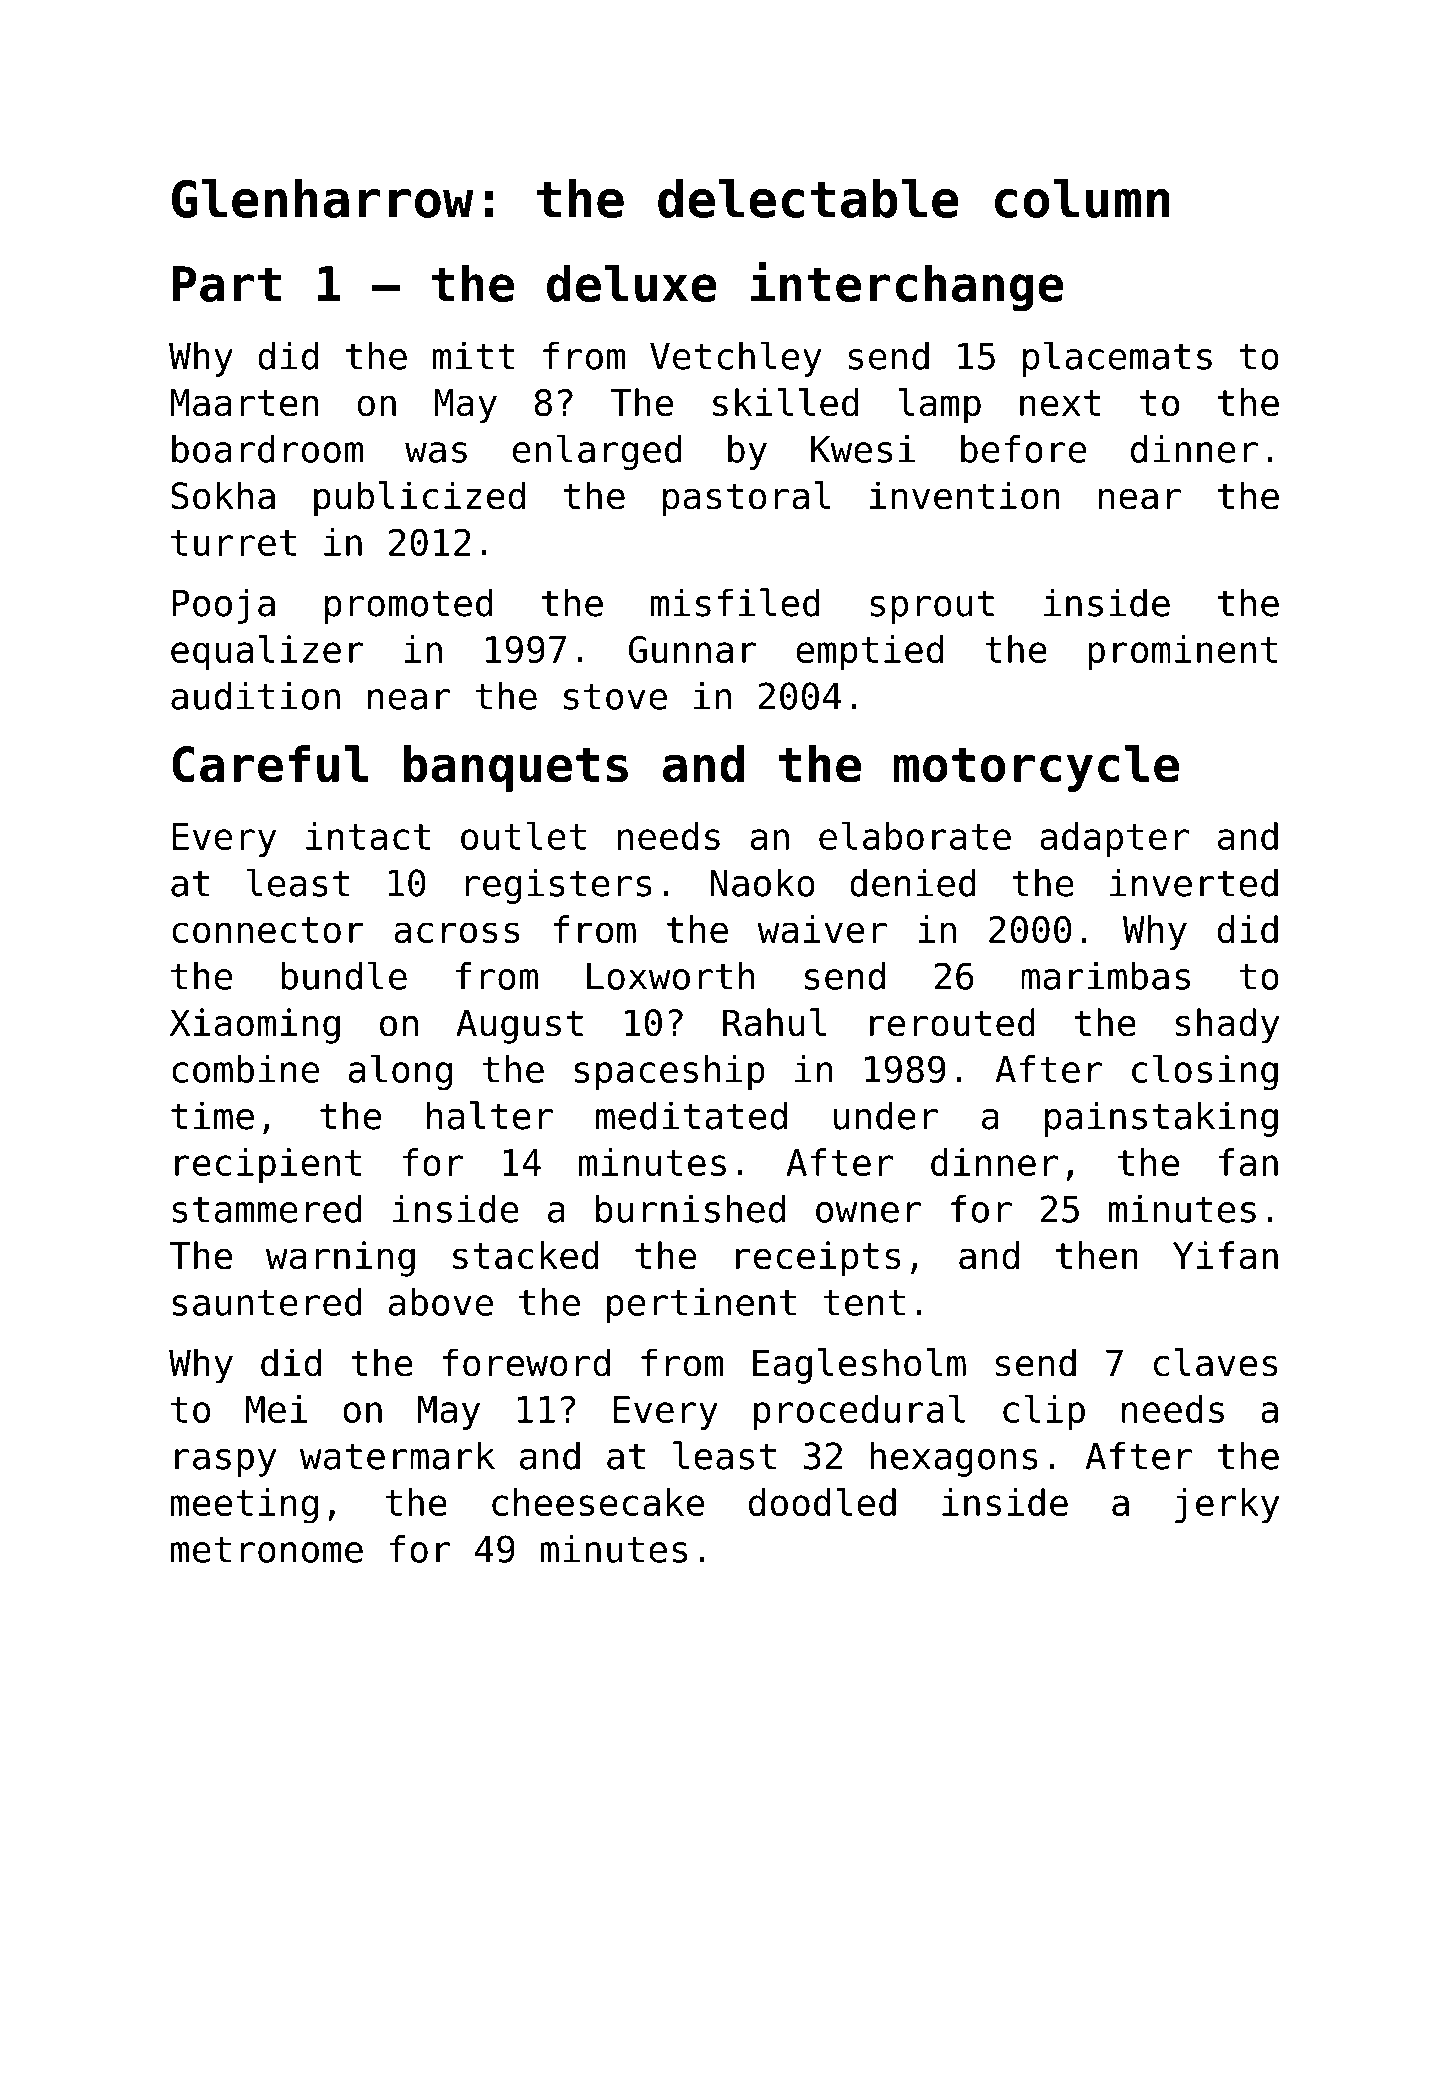 The width and height of the screenshot is (1450, 2100). Describe the element at coordinates (441, 1302) in the screenshot. I see `above` at that location.
